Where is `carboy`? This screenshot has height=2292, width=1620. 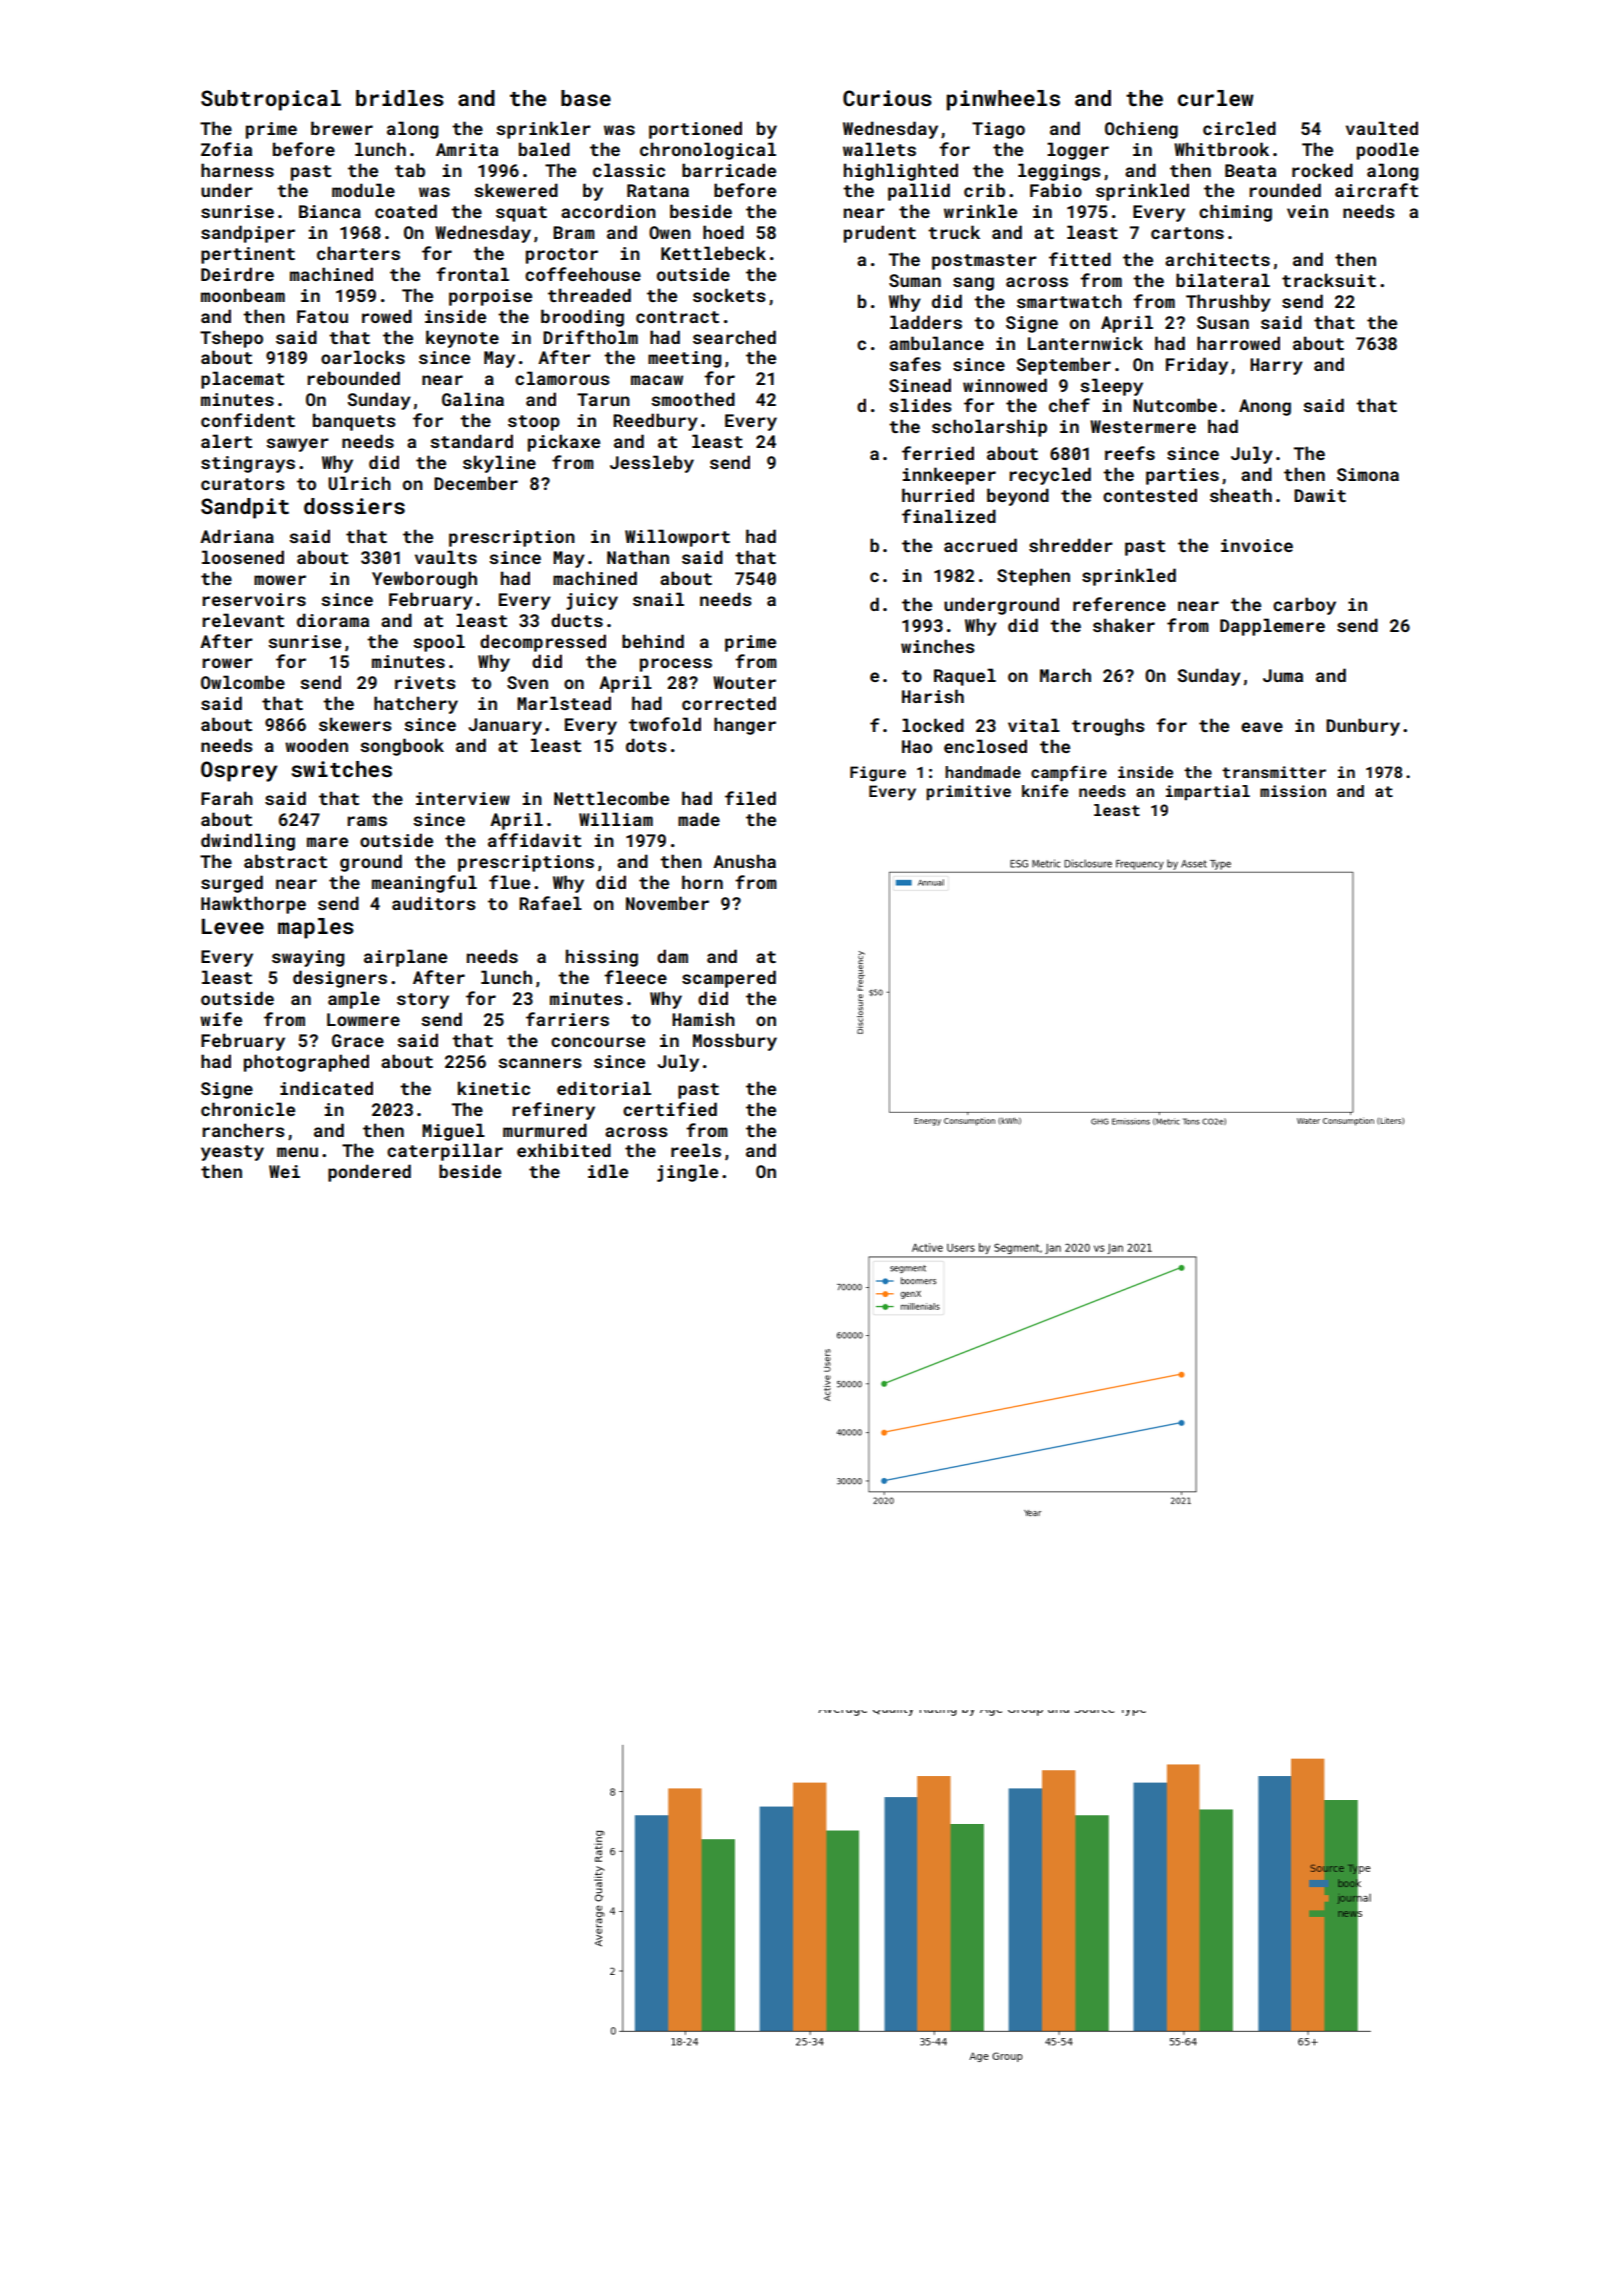
carboy is located at coordinates (1304, 606).
